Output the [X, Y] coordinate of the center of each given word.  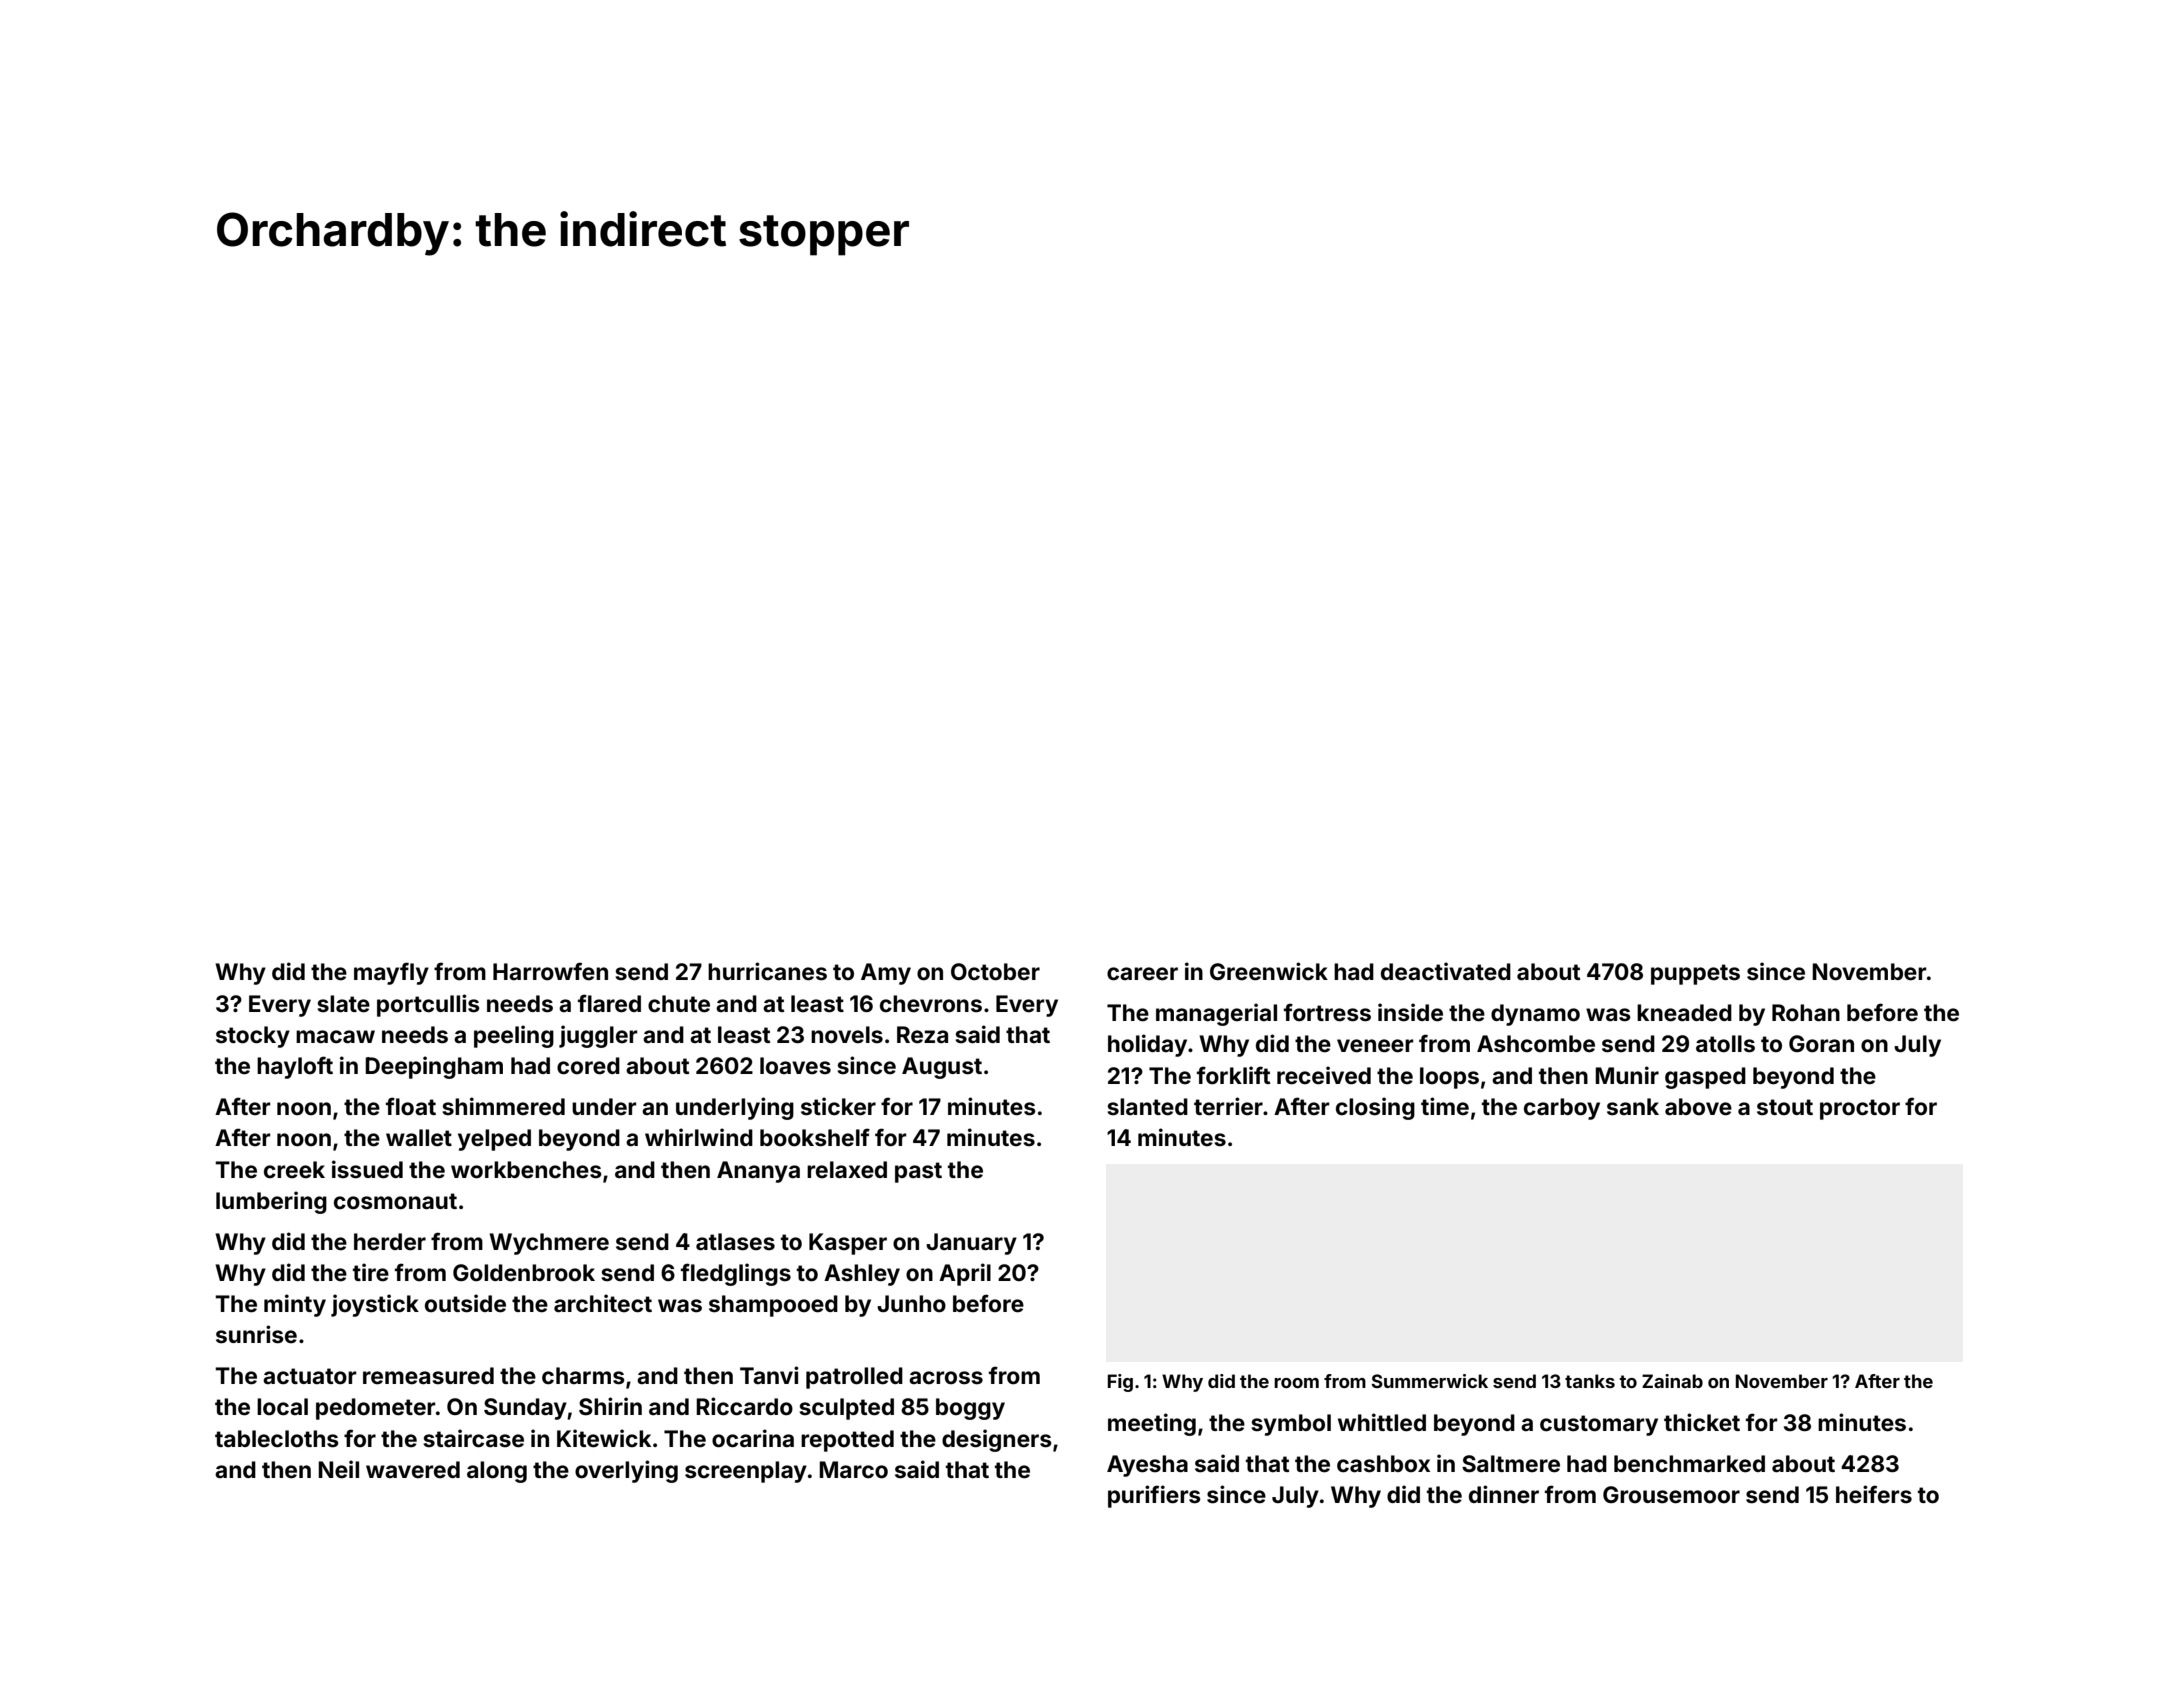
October [995, 972]
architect [603, 1303]
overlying [626, 1471]
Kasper [848, 1244]
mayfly [391, 973]
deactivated [1446, 971]
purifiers [1154, 1496]
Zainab [1672, 1381]
